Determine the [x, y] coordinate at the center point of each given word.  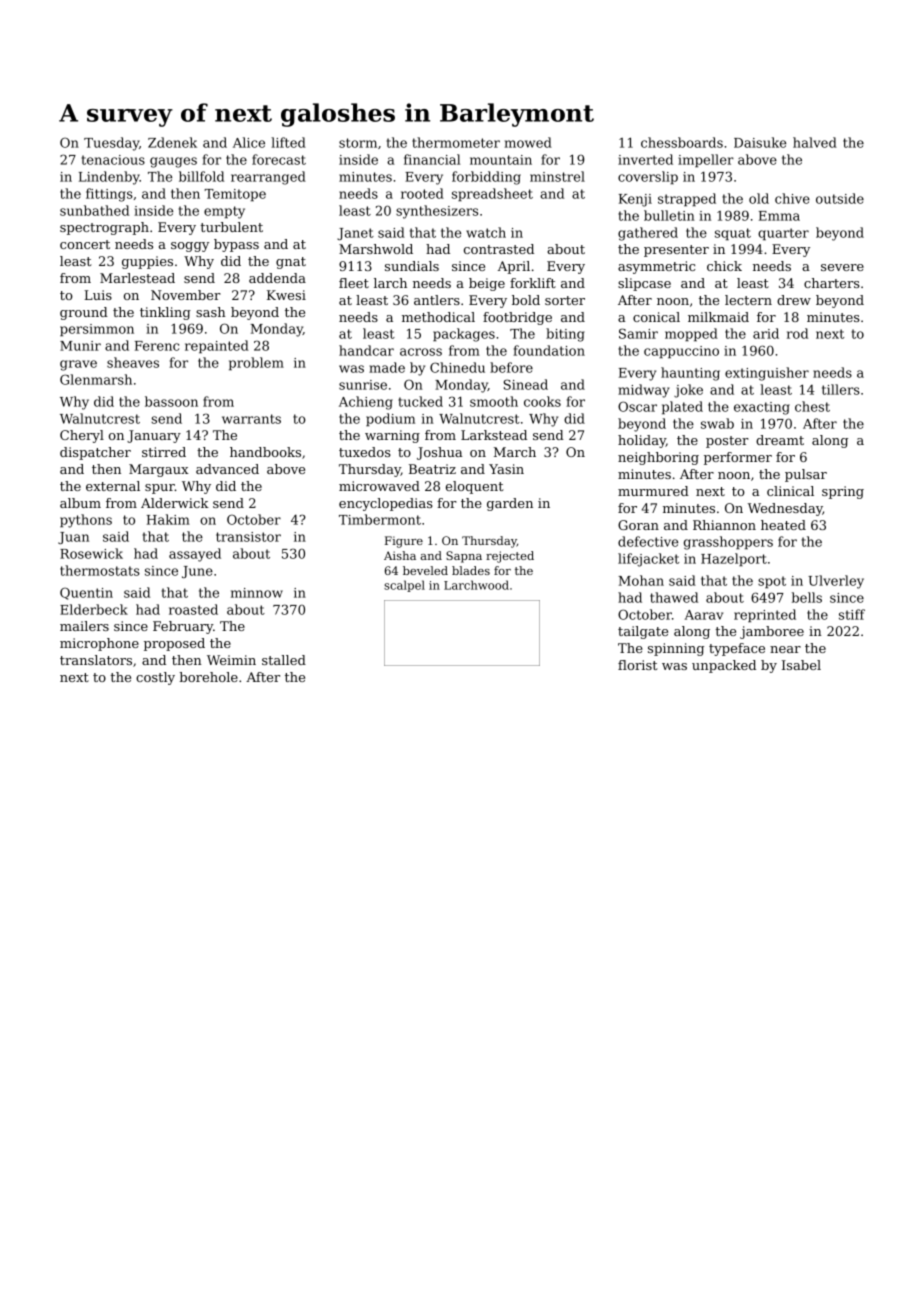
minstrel [557, 176]
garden [510, 504]
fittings [109, 195]
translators [96, 660]
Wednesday [785, 509]
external [113, 486]
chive [792, 198]
